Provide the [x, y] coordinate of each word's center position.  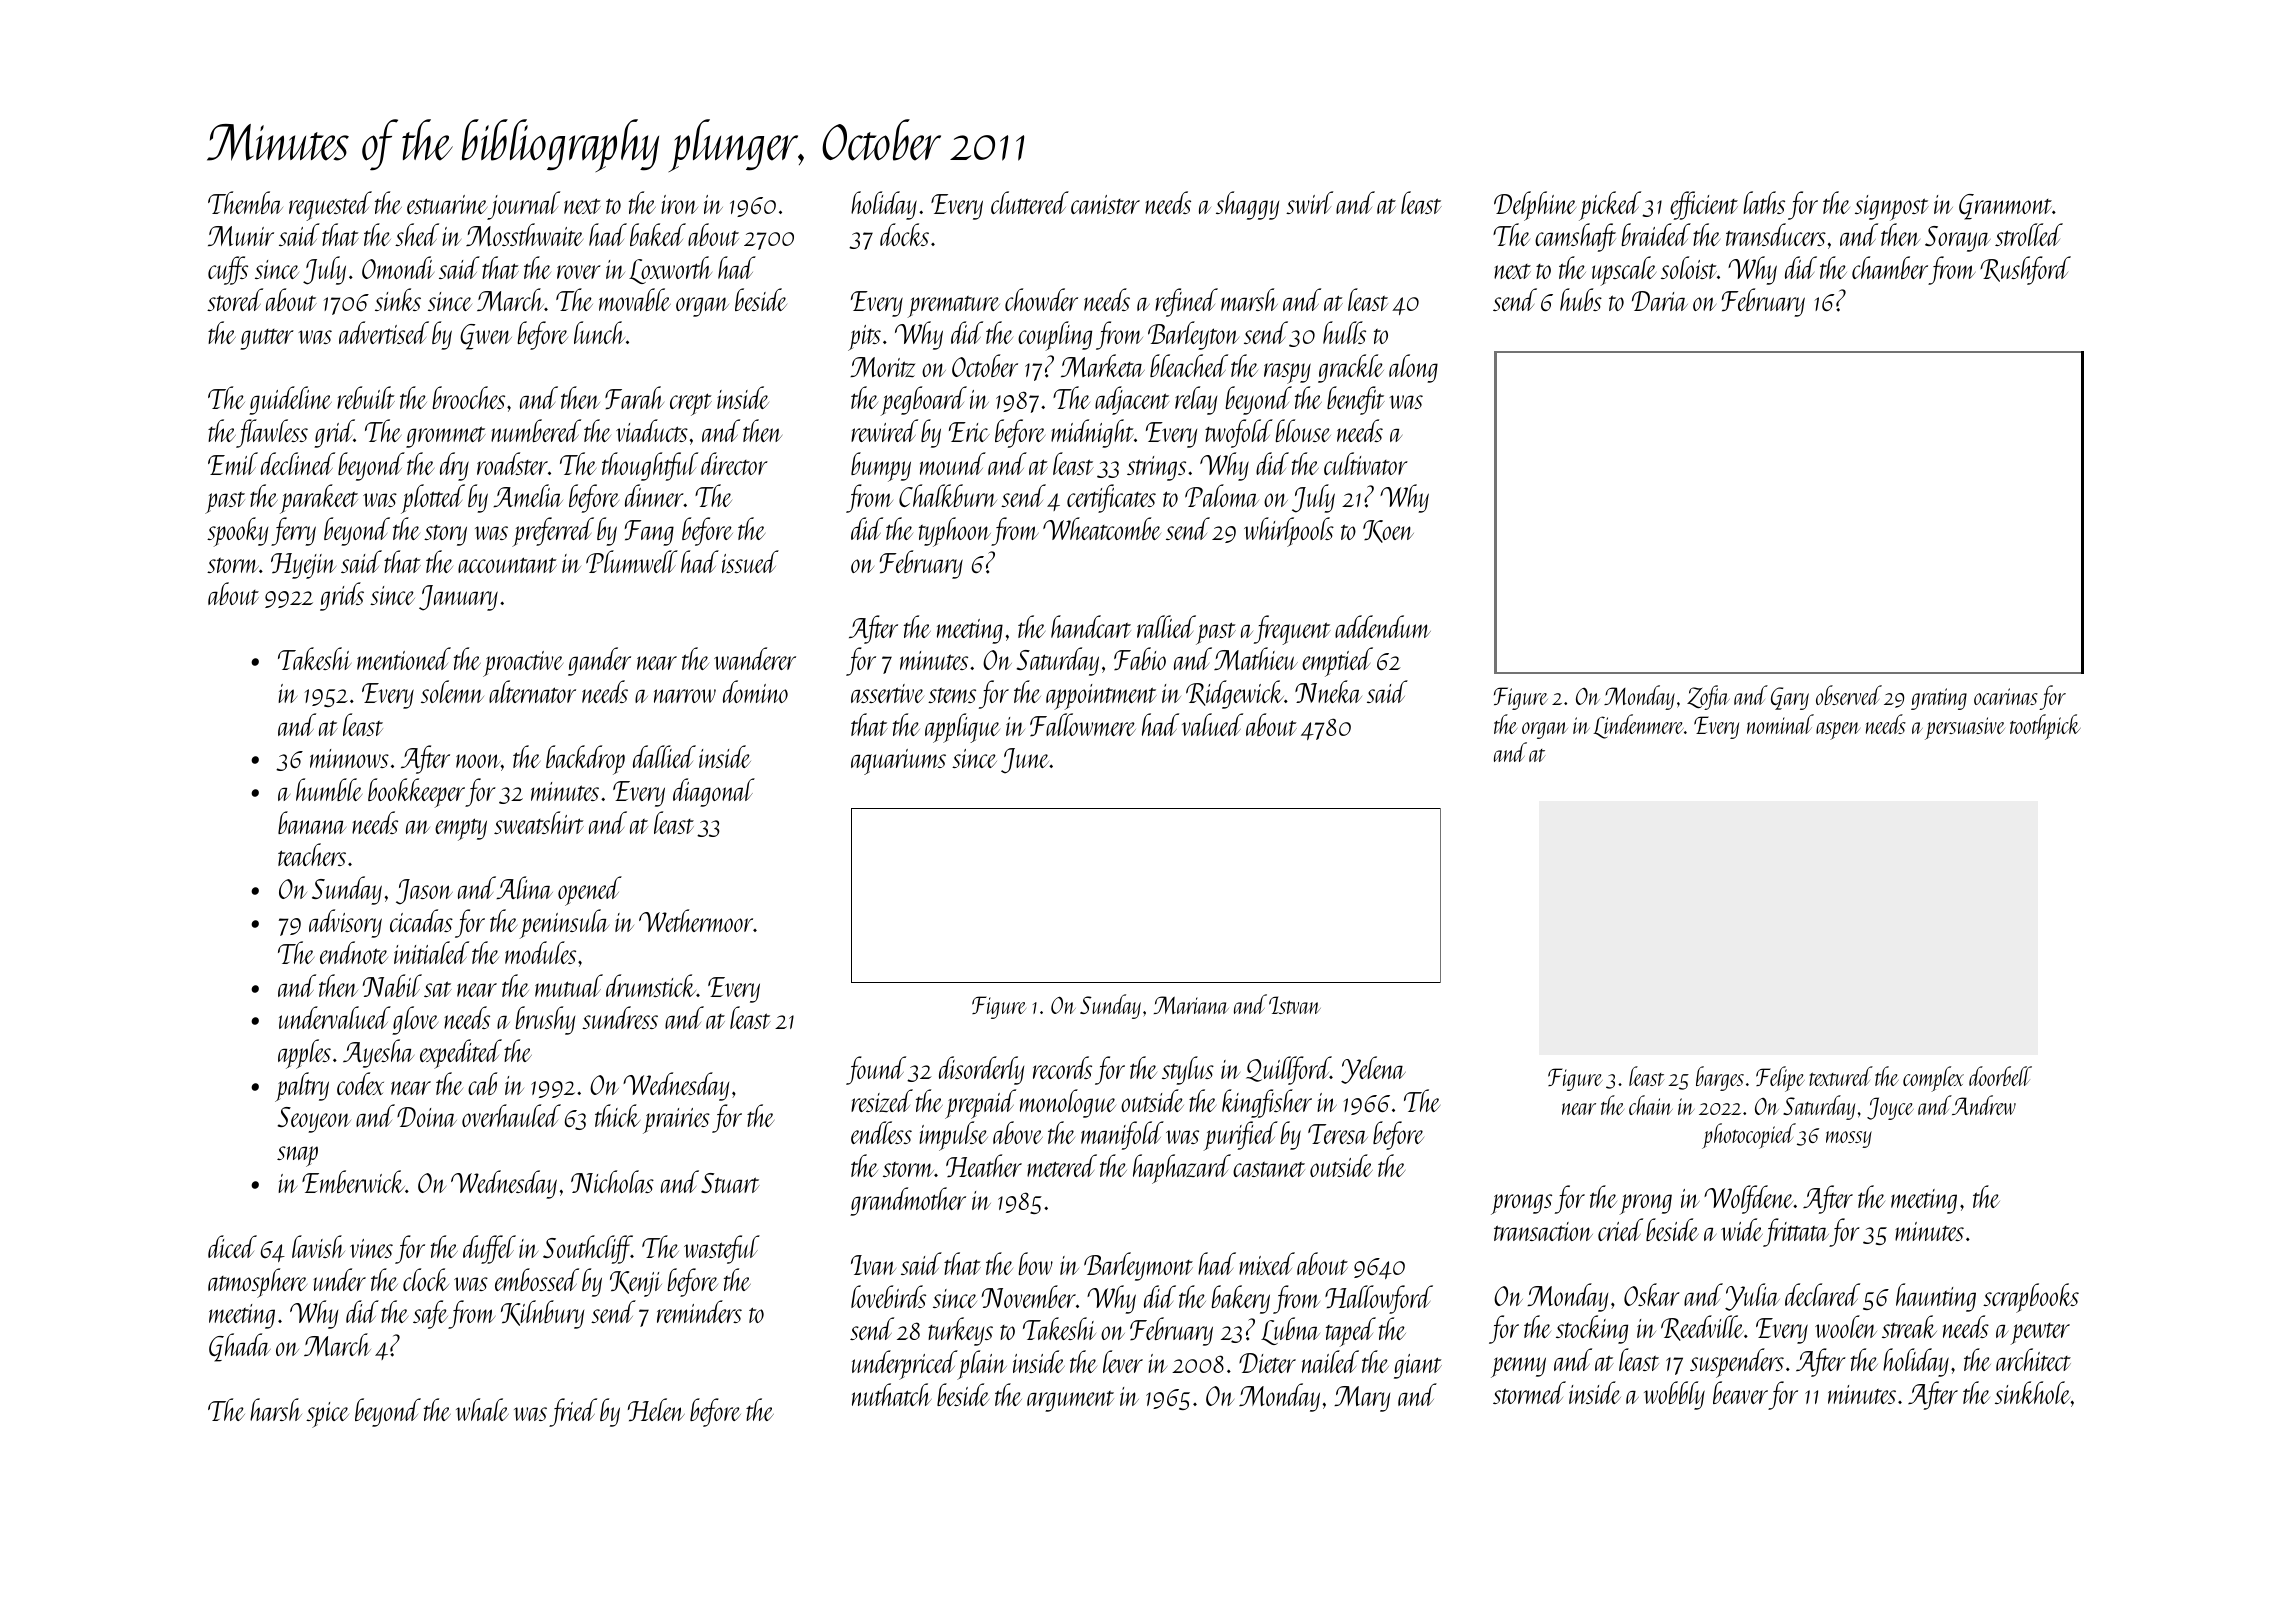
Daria [1660, 301]
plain [982, 1364]
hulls [1344, 332]
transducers [1776, 234]
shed [417, 234]
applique [962, 728]
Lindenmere [1638, 726]
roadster [512, 463]
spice [327, 1415]
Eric [969, 432]
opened [590, 891]
